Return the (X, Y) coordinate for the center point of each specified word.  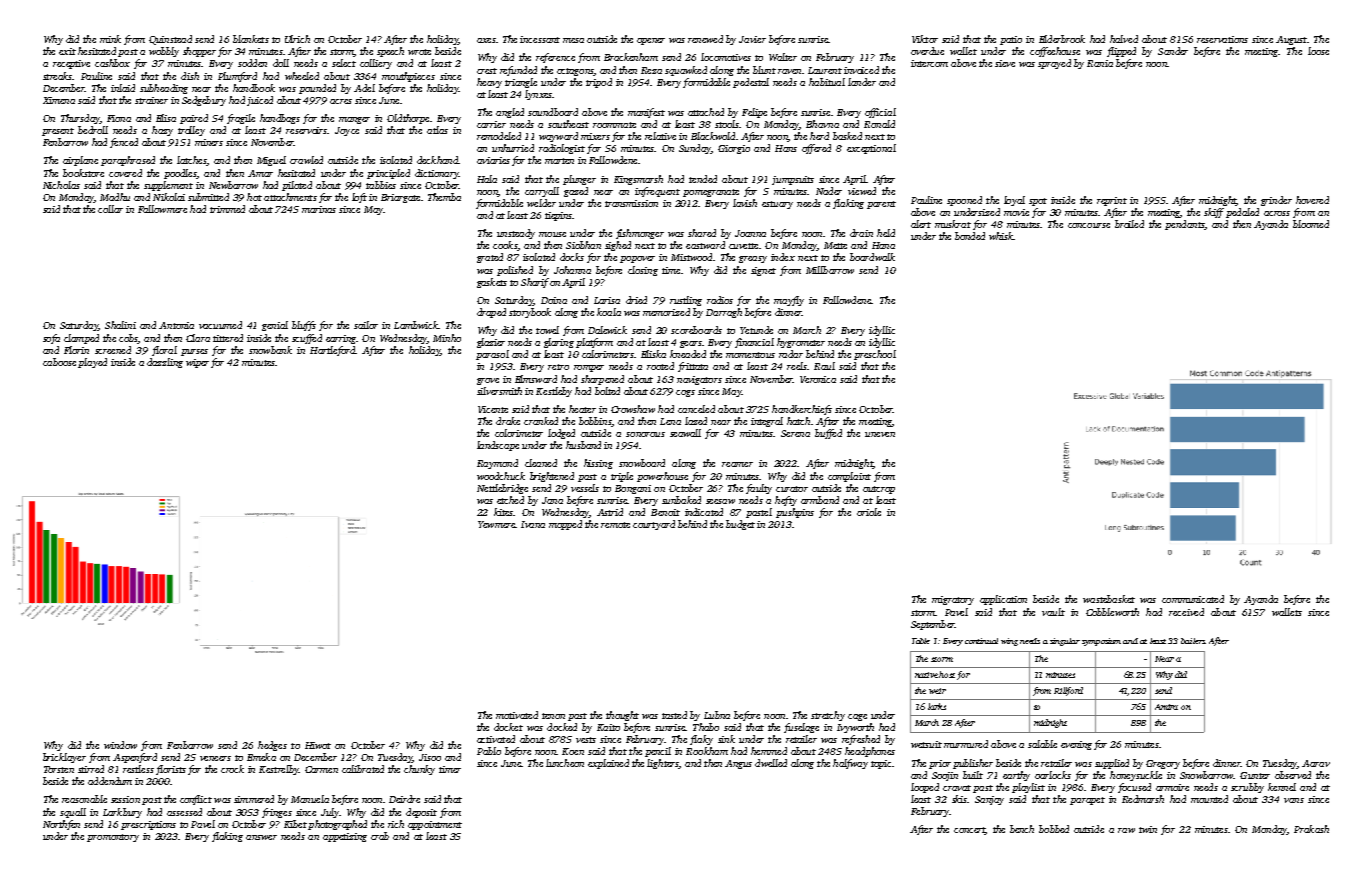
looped (925, 788)
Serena (795, 433)
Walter (783, 57)
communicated (1193, 599)
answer (261, 837)
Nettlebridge (502, 489)
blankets (251, 39)
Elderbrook (1062, 39)
